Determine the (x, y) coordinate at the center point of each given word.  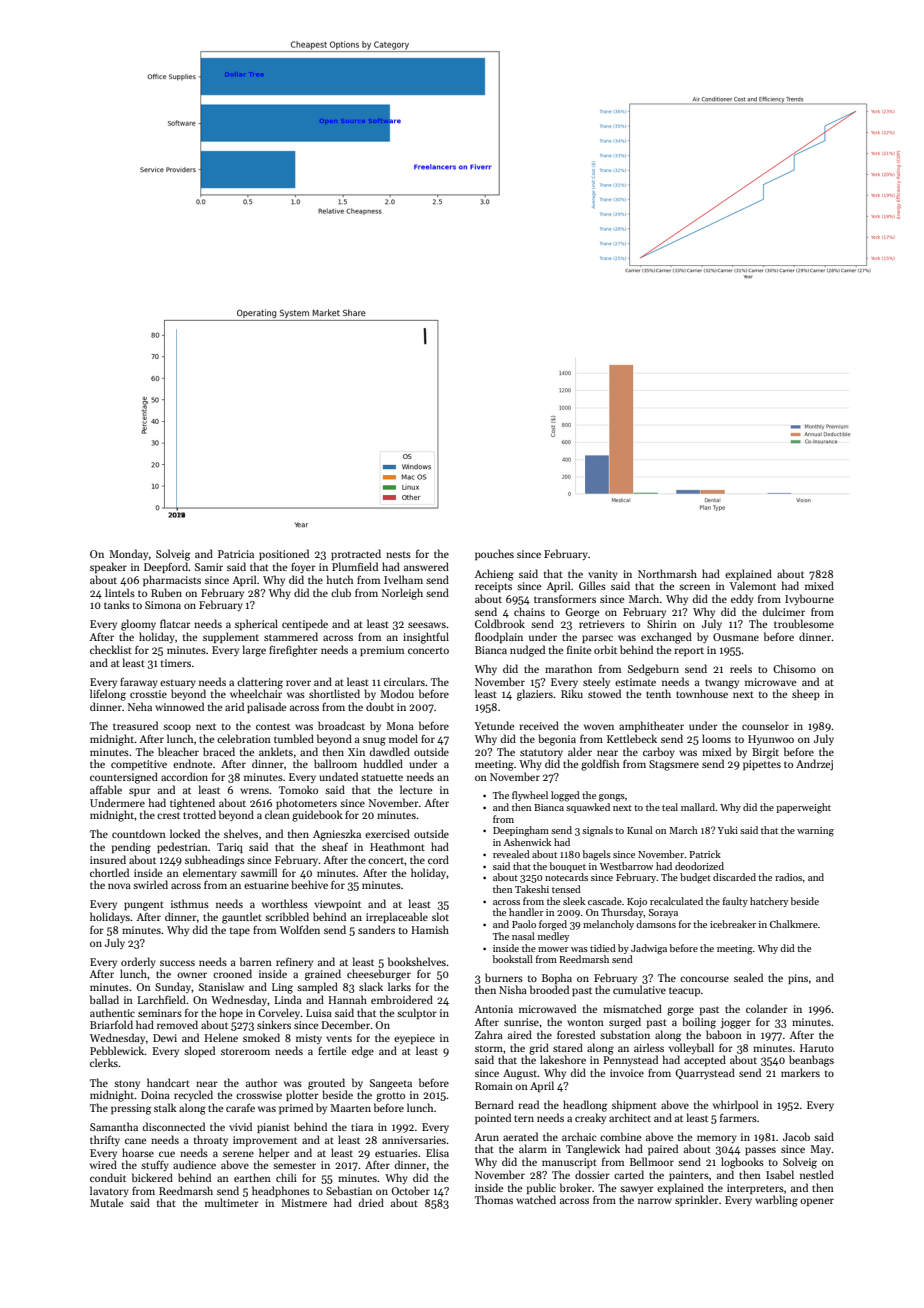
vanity (603, 575)
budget (695, 878)
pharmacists (172, 580)
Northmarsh (667, 573)
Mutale (106, 1202)
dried (371, 1202)
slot (440, 916)
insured (108, 859)
